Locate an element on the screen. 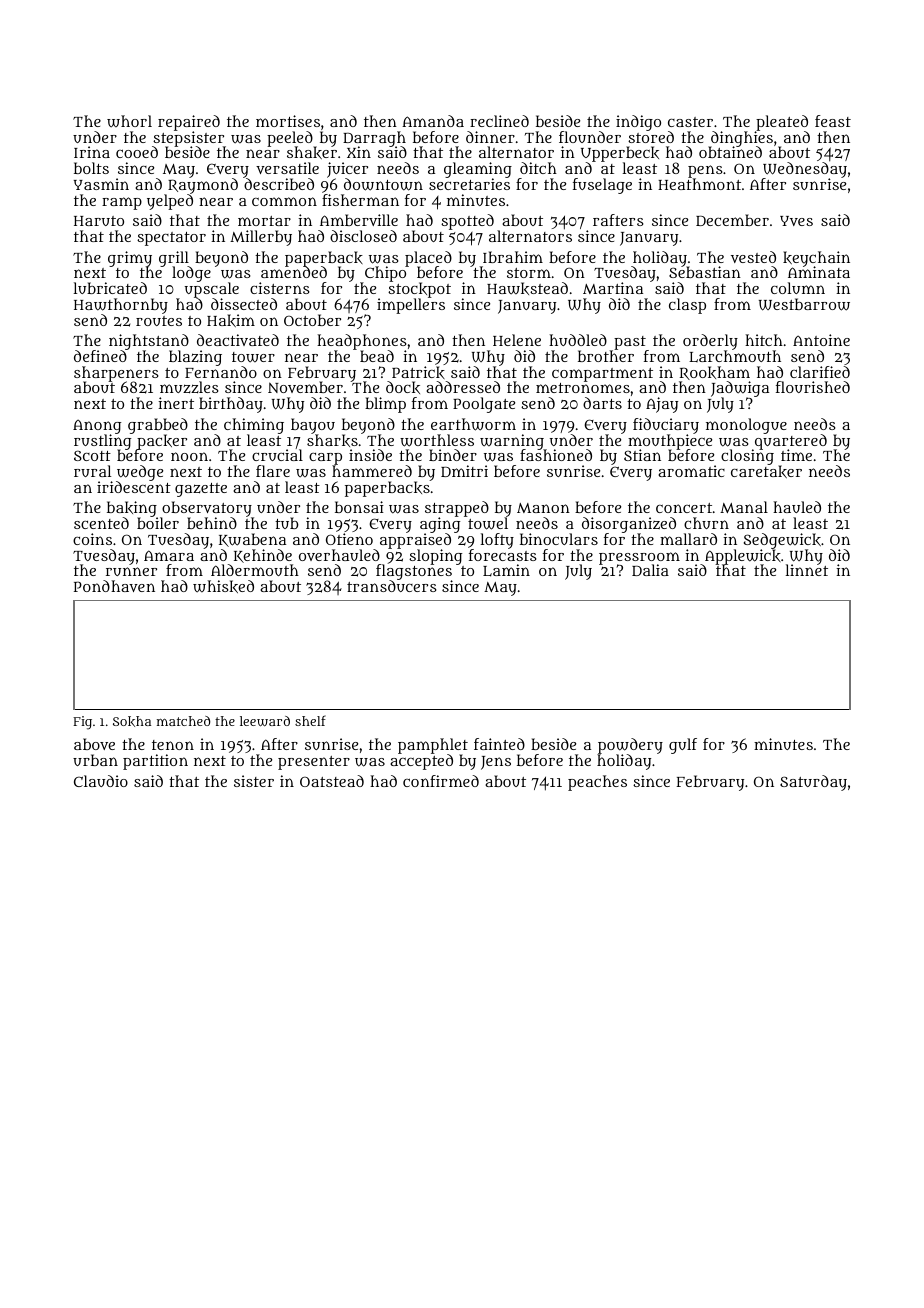 This screenshot has width=924, height=1308. rustling is located at coordinates (102, 442).
